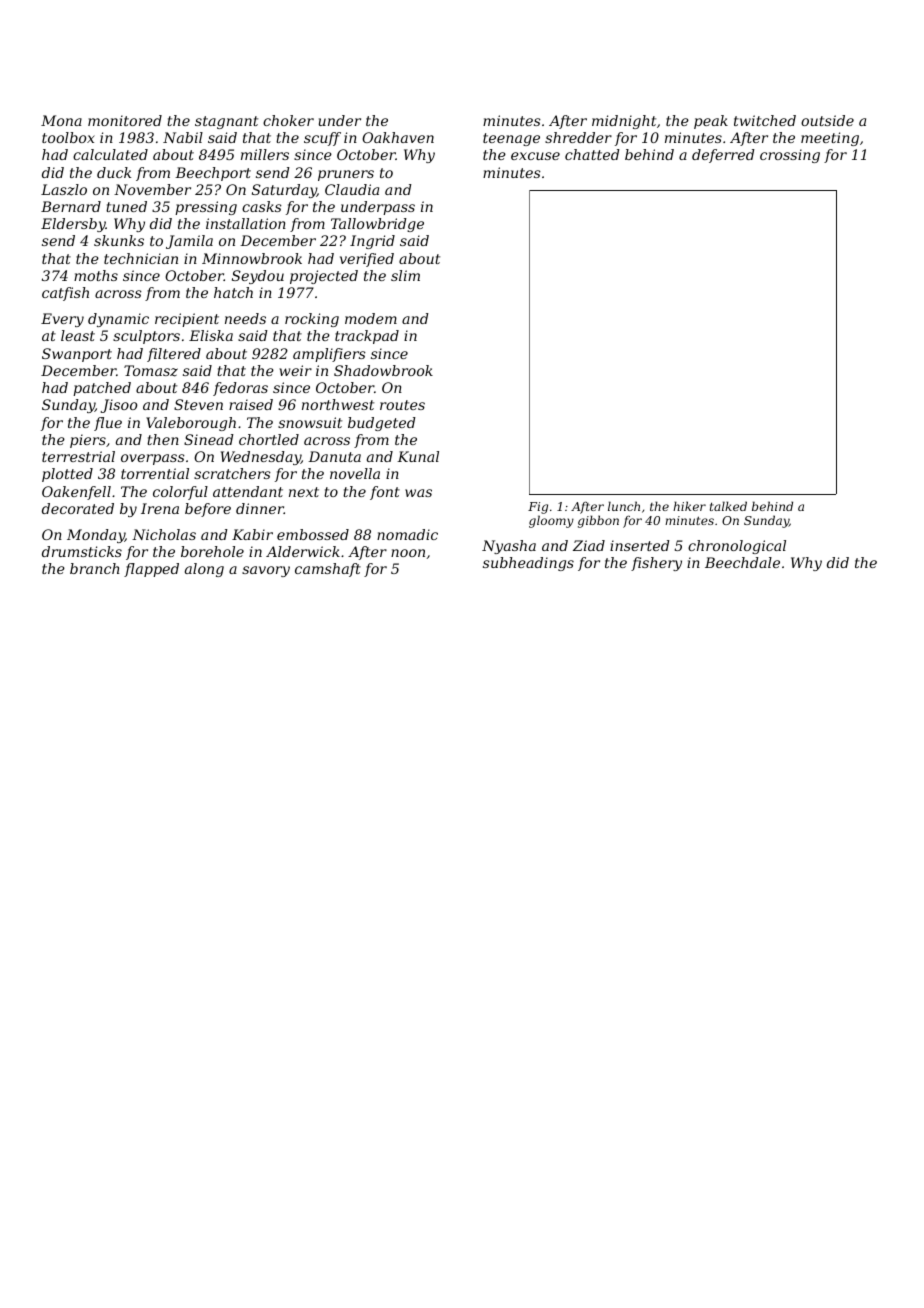  Describe the element at coordinates (827, 120) in the screenshot. I see `outside` at that location.
